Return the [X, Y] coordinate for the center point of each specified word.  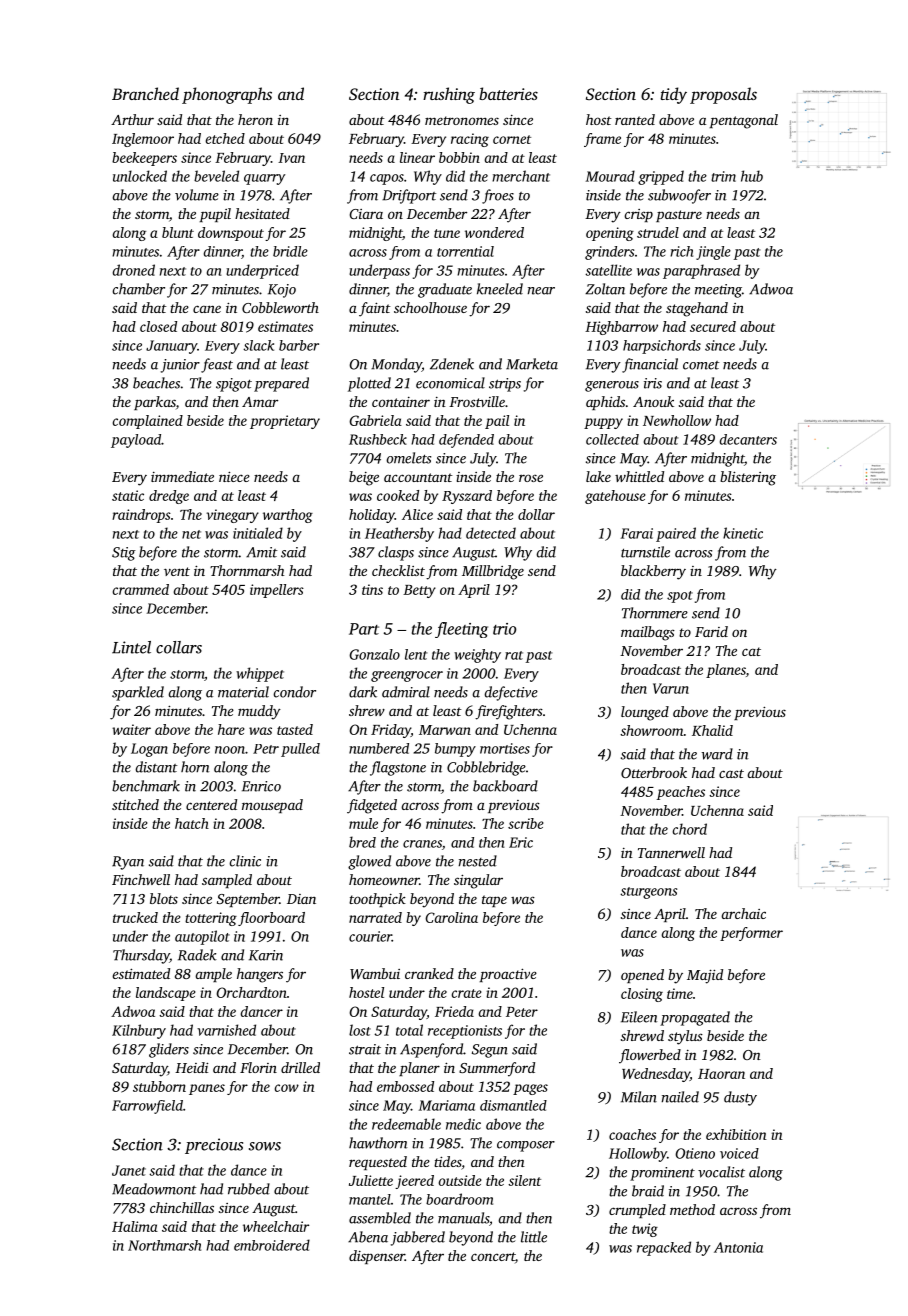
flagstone [398, 768]
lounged [645, 713]
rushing [449, 95]
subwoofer [679, 196]
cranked [429, 973]
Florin [258, 1067]
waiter [131, 729]
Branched [145, 93]
